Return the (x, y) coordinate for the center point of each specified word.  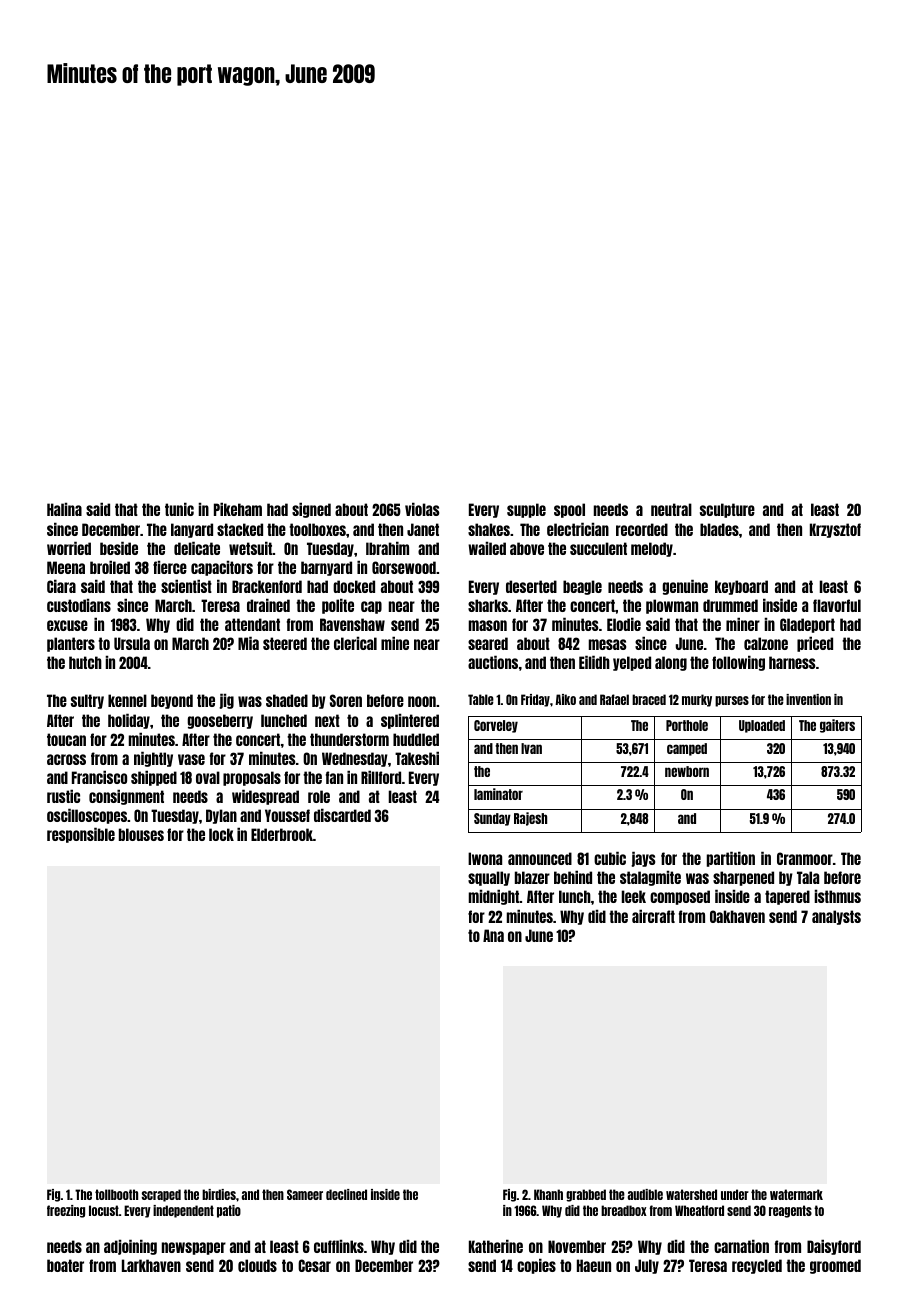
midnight (494, 897)
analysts (836, 917)
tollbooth (116, 1194)
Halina (64, 509)
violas (422, 509)
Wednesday (355, 759)
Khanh (548, 1194)
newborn (687, 771)
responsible (81, 835)
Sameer (305, 1194)
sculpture (727, 510)
